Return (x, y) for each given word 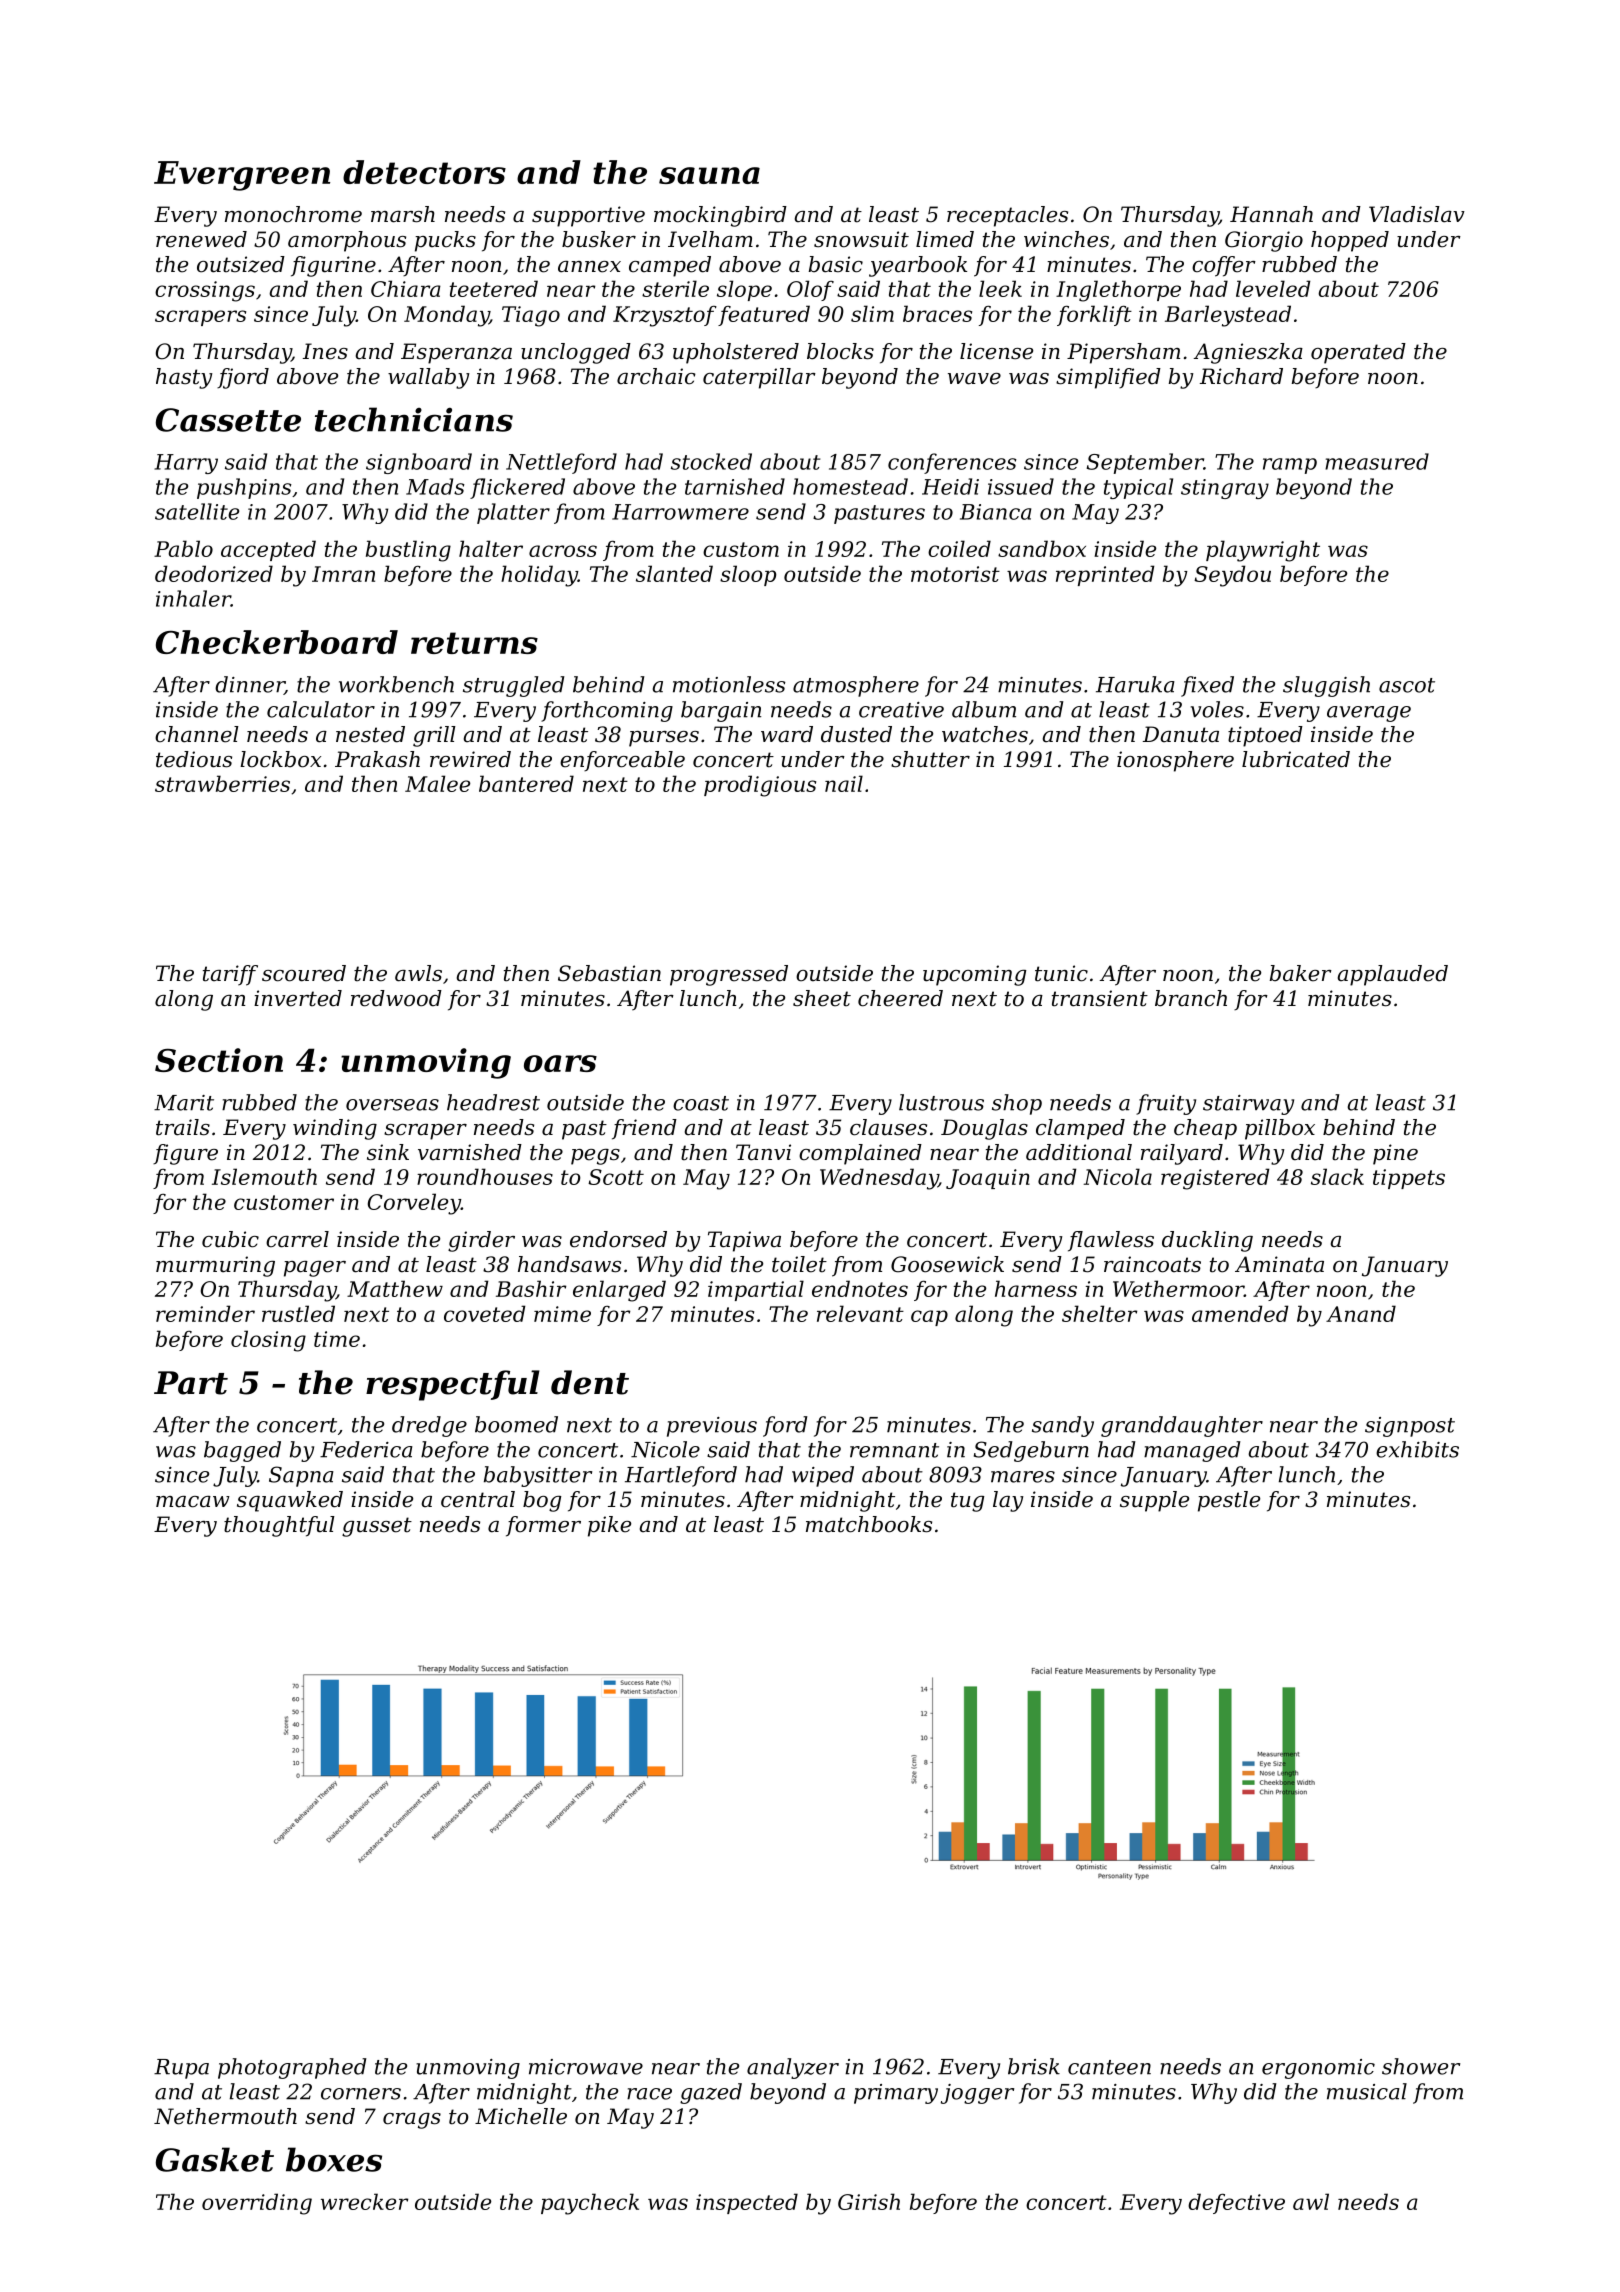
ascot (1407, 685)
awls (418, 973)
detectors (424, 172)
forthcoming (607, 711)
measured (1377, 461)
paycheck (590, 2204)
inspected (747, 2203)
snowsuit (861, 239)
